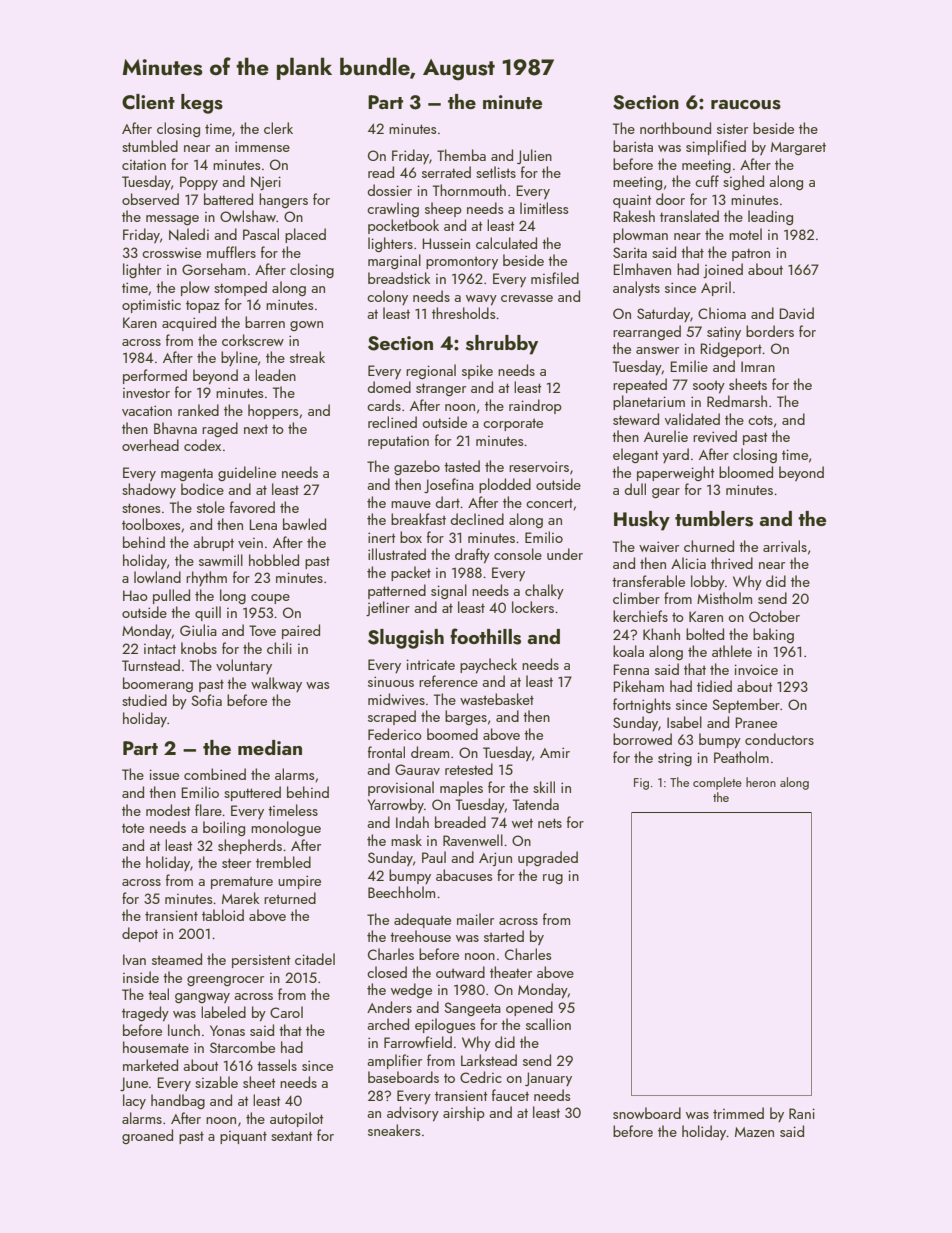 The width and height of the screenshot is (952, 1233). I want to click on illustrated, so click(397, 554).
